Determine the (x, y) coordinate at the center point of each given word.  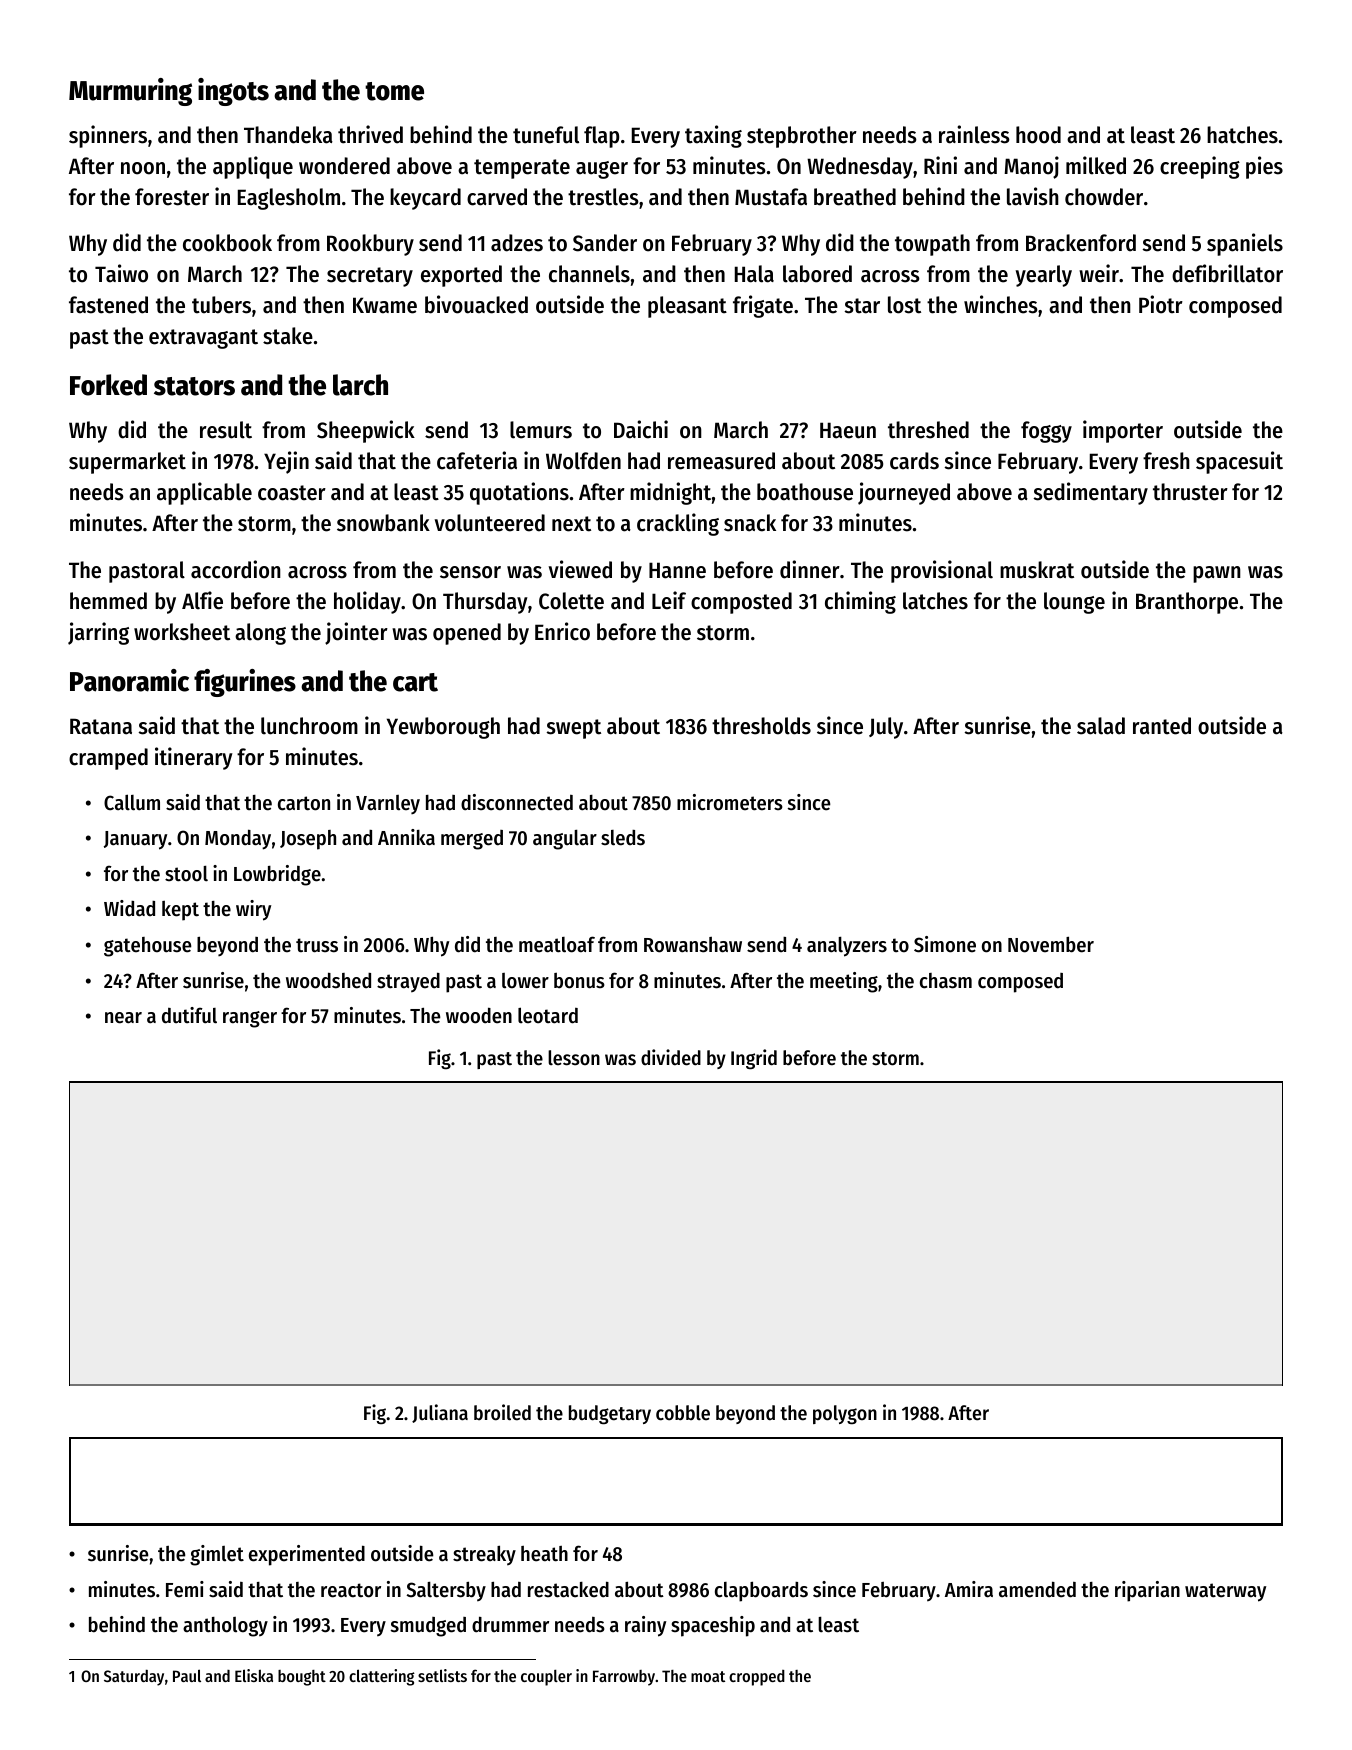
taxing (713, 136)
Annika (406, 837)
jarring (98, 633)
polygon (845, 1415)
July (886, 728)
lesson (574, 1058)
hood (1038, 135)
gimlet (217, 1555)
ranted (1162, 726)
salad (1101, 726)
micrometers (730, 802)
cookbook (227, 243)
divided (671, 1057)
